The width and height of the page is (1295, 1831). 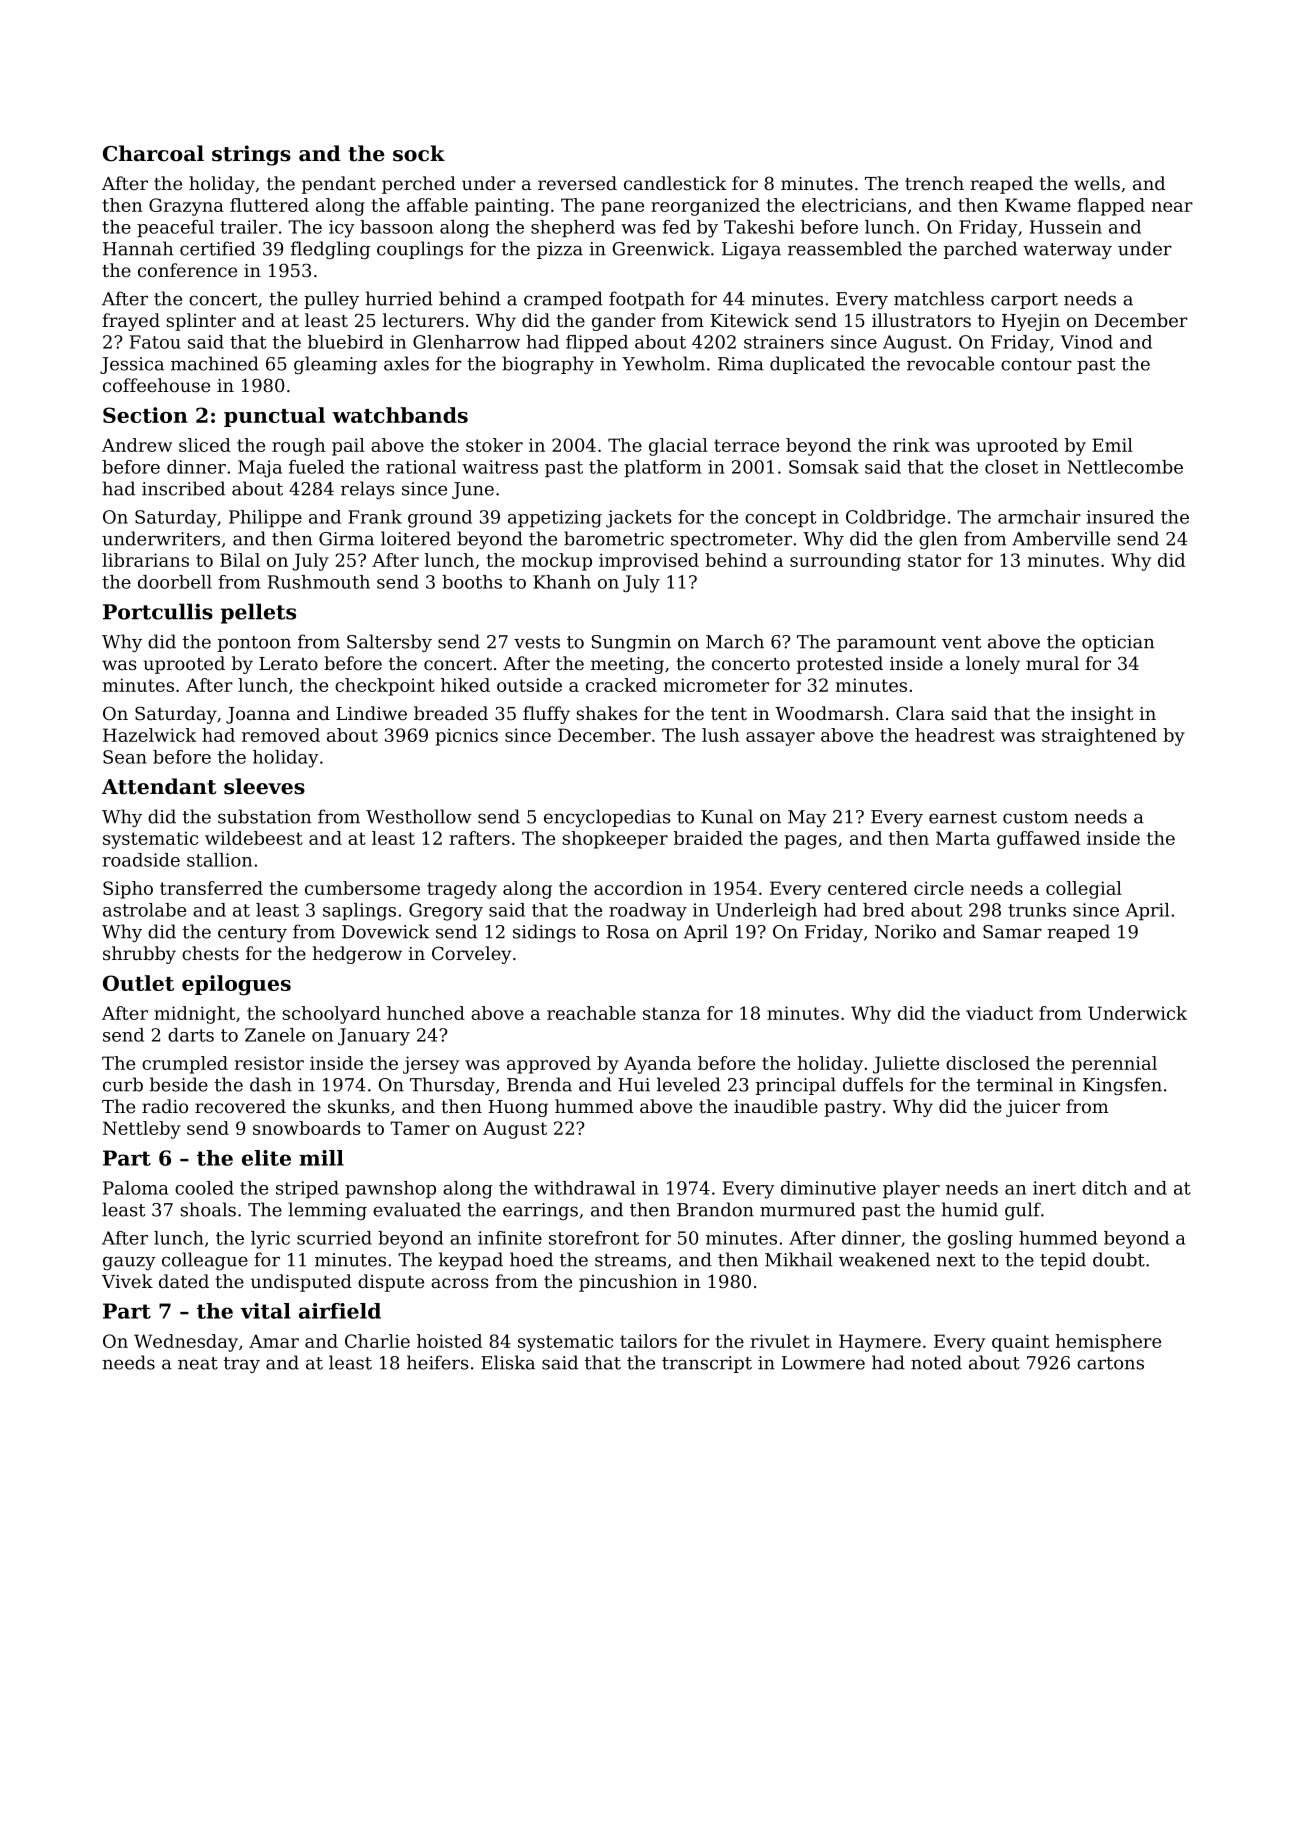 What do you see at coordinates (466, 737) in the page?
I see `picnics` at bounding box center [466, 737].
